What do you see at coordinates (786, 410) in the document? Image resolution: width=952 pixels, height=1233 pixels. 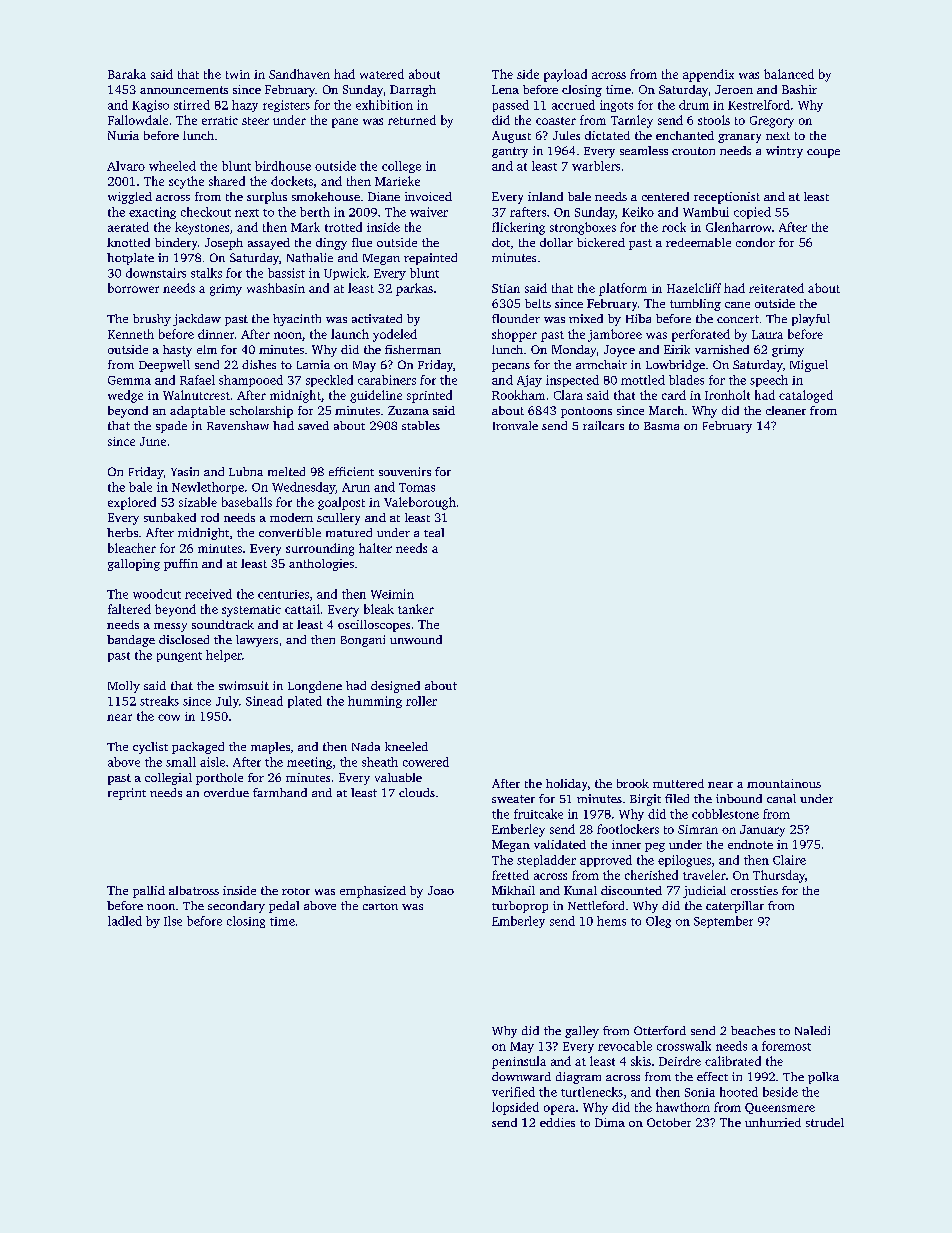 I see `cleaner` at bounding box center [786, 410].
